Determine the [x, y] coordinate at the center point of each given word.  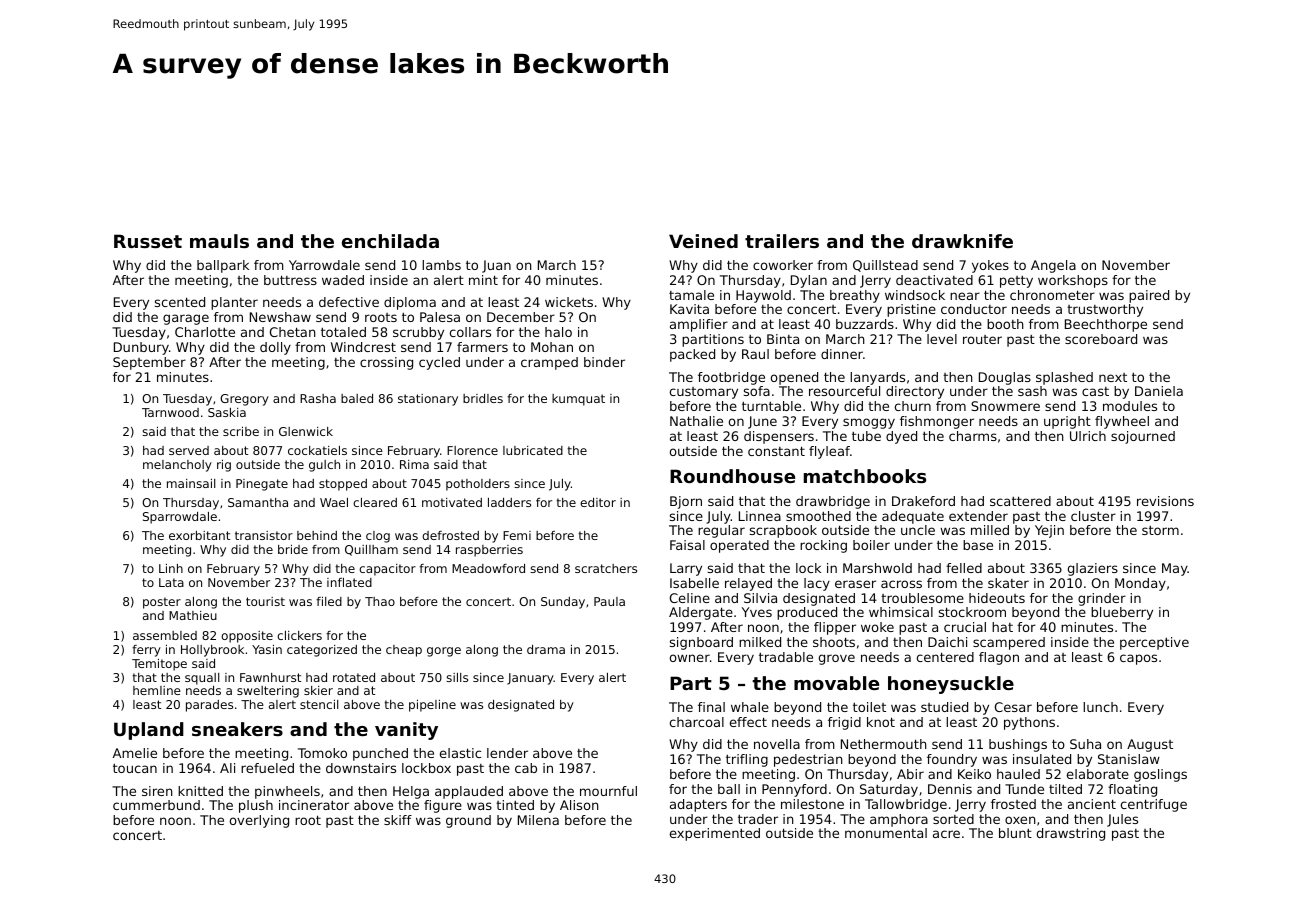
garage [186, 319]
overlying [259, 821]
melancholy [177, 466]
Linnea [760, 516]
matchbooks [865, 476]
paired [1149, 296]
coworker [783, 265]
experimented [715, 834]
